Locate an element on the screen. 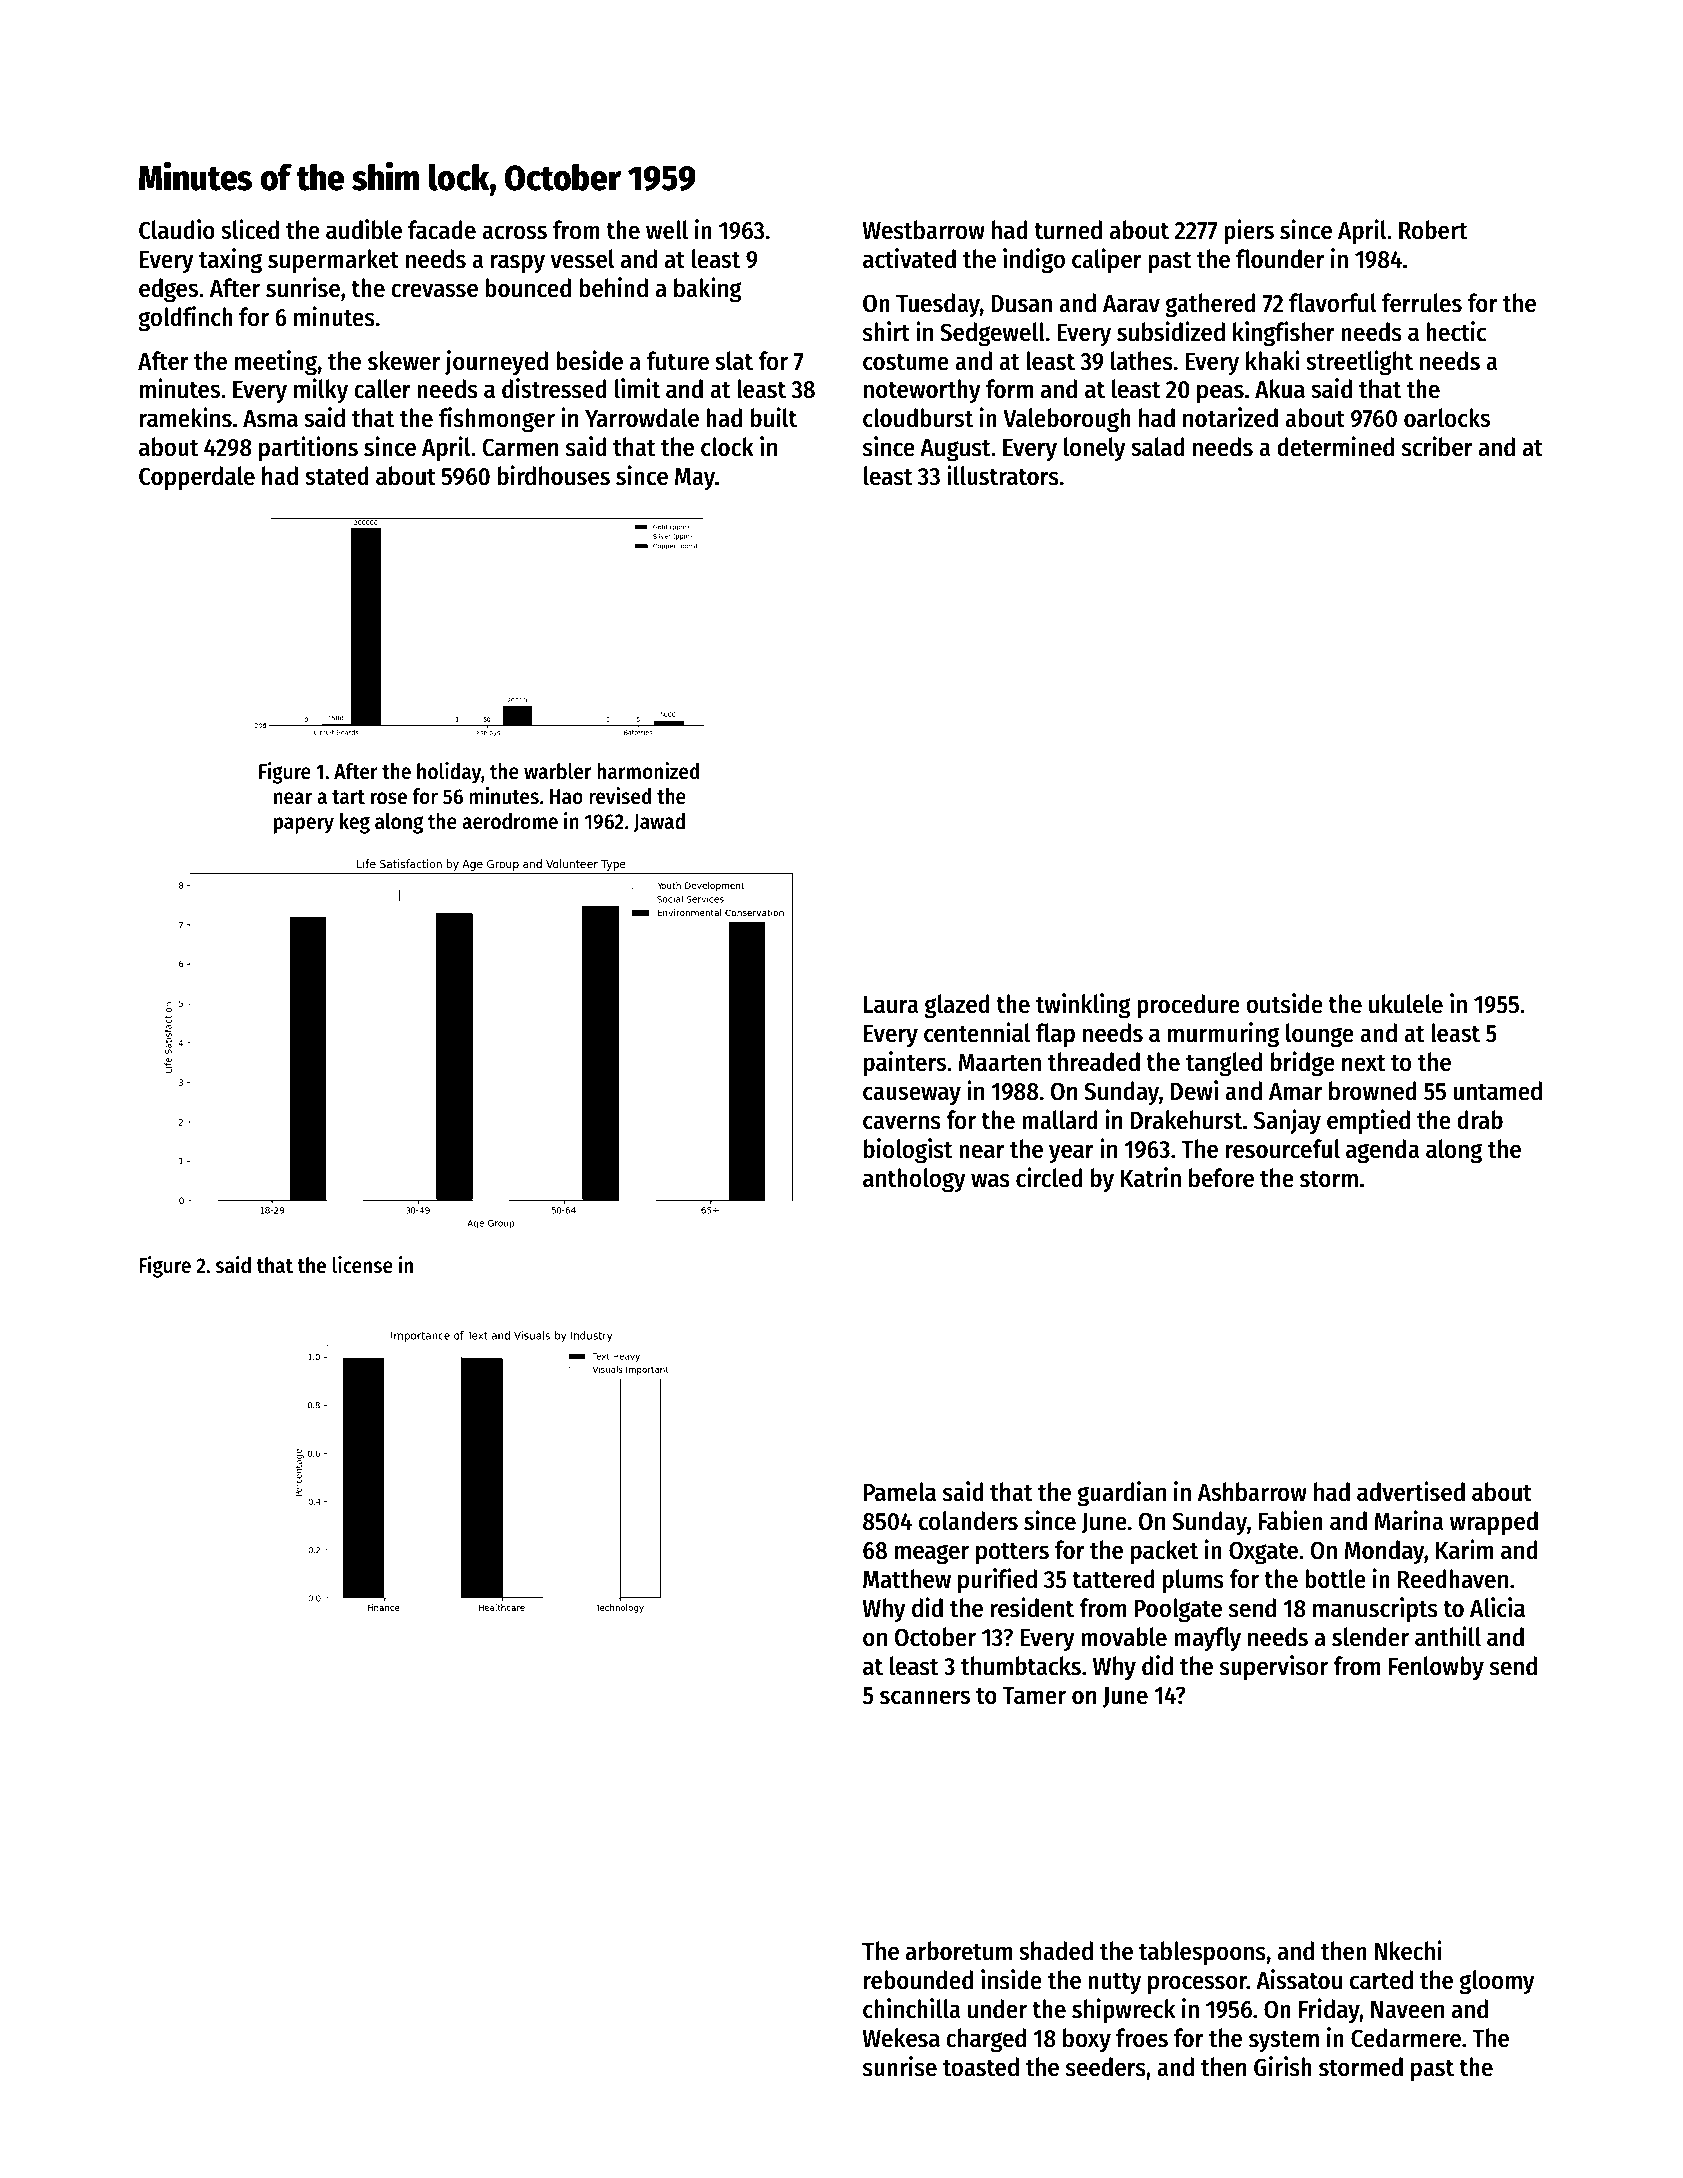  license is located at coordinates (363, 1265).
